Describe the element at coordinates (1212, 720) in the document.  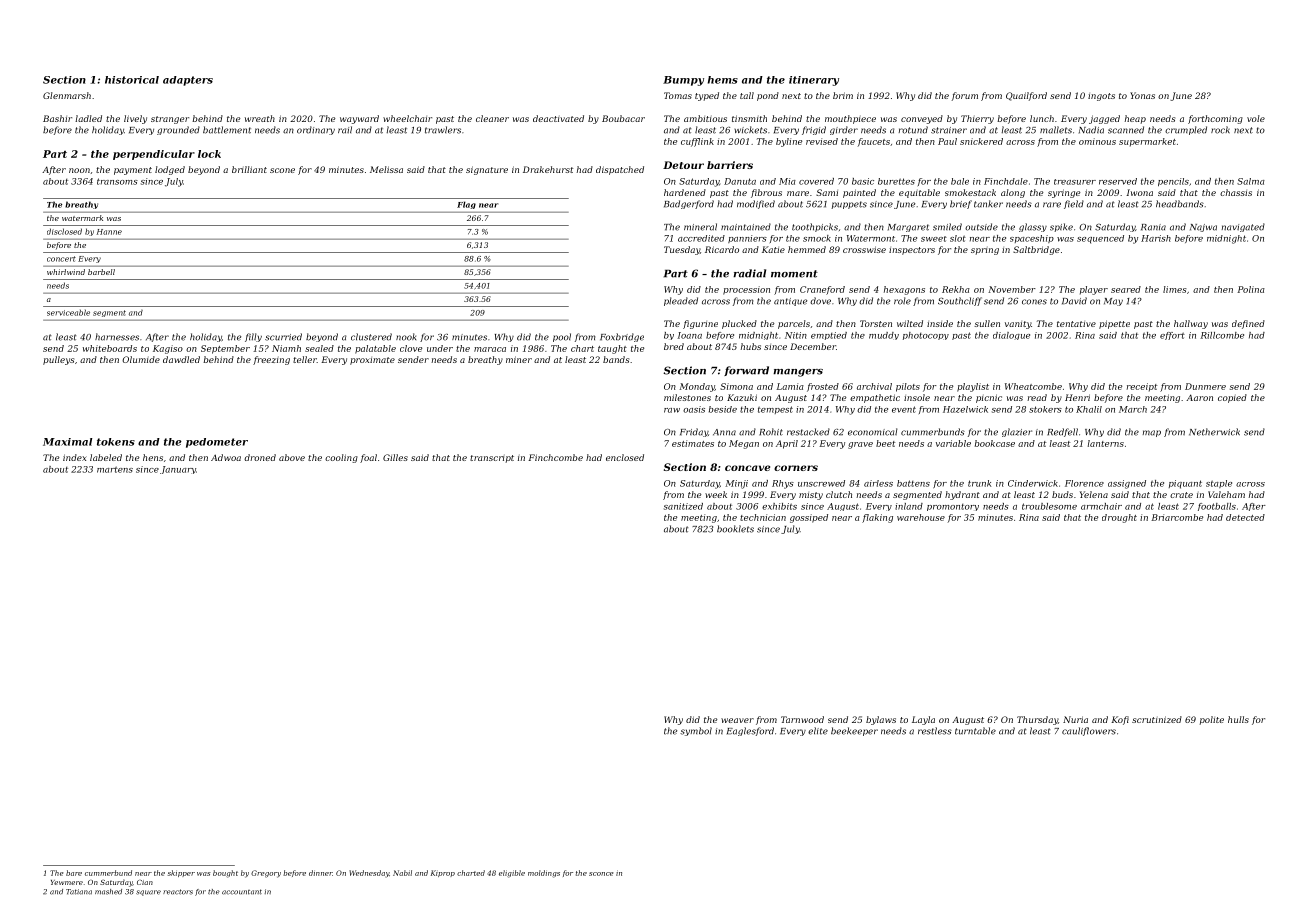
I see `polite` at that location.
